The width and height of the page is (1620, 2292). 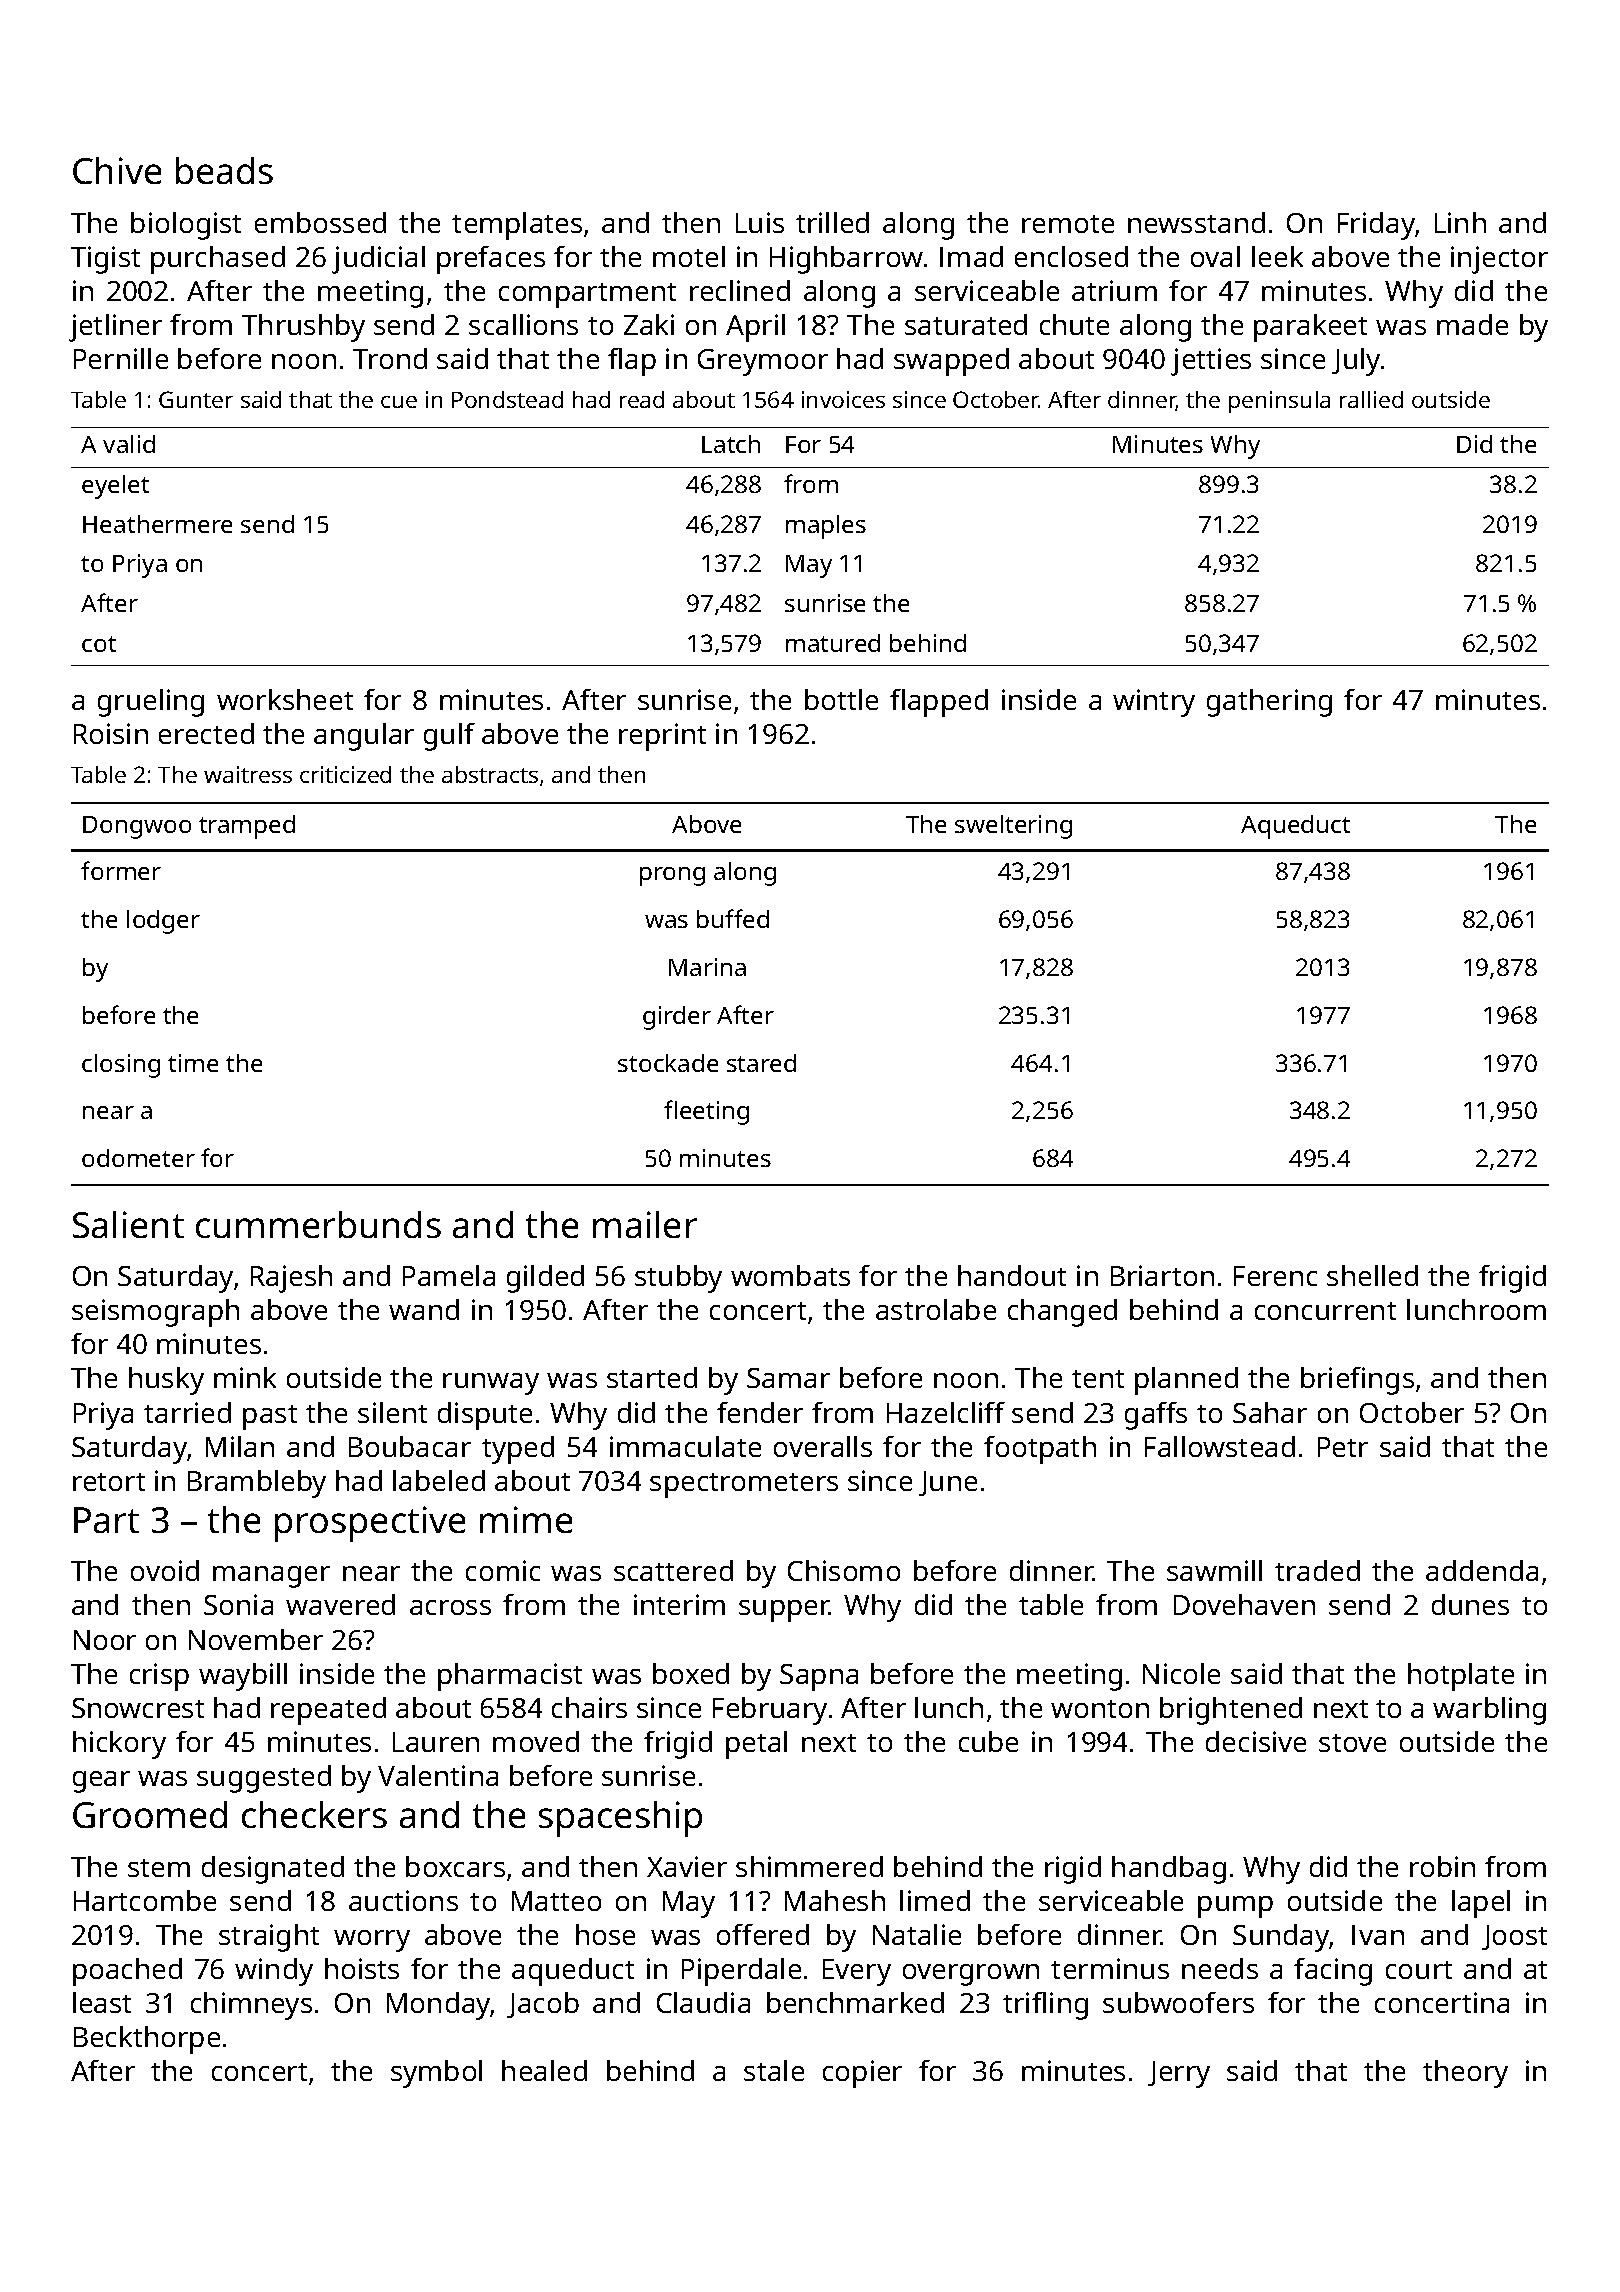 I want to click on seismograph, so click(x=155, y=1313).
